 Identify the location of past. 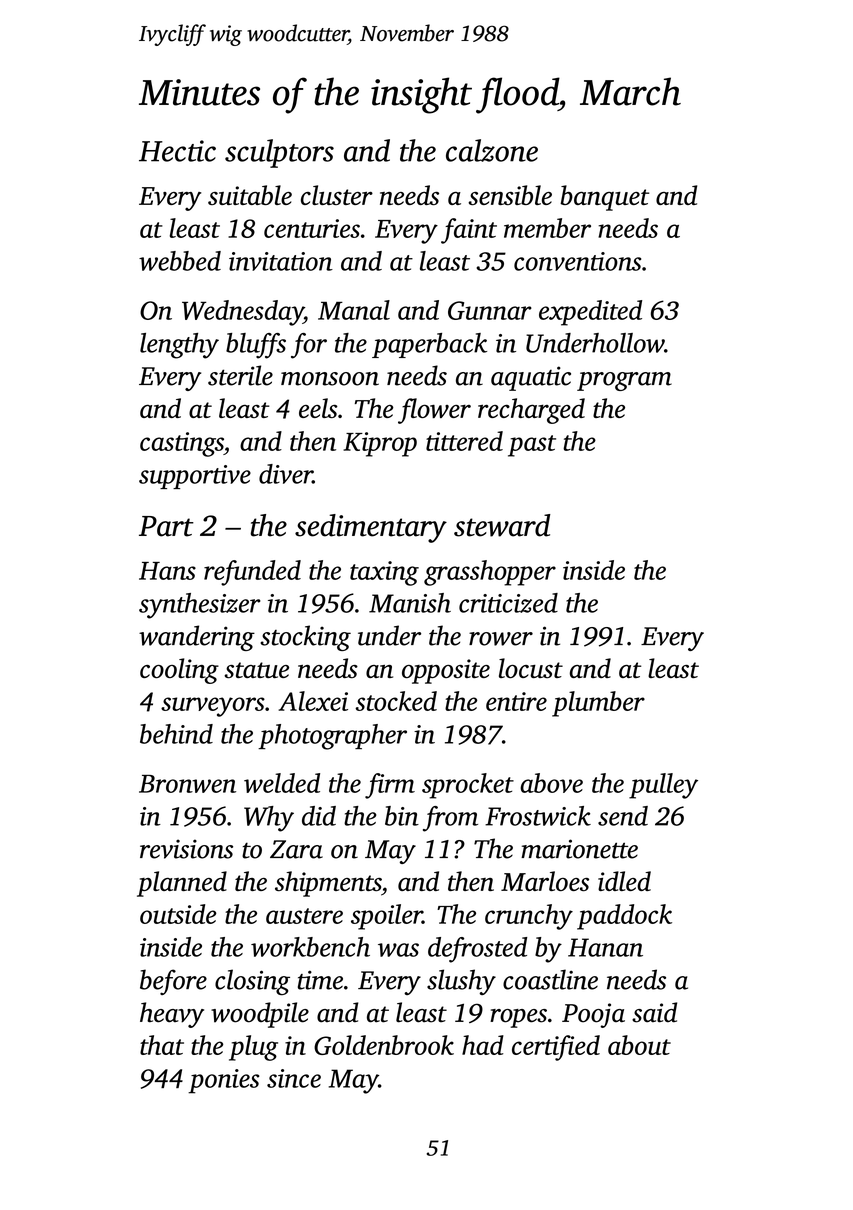
(532, 446).
